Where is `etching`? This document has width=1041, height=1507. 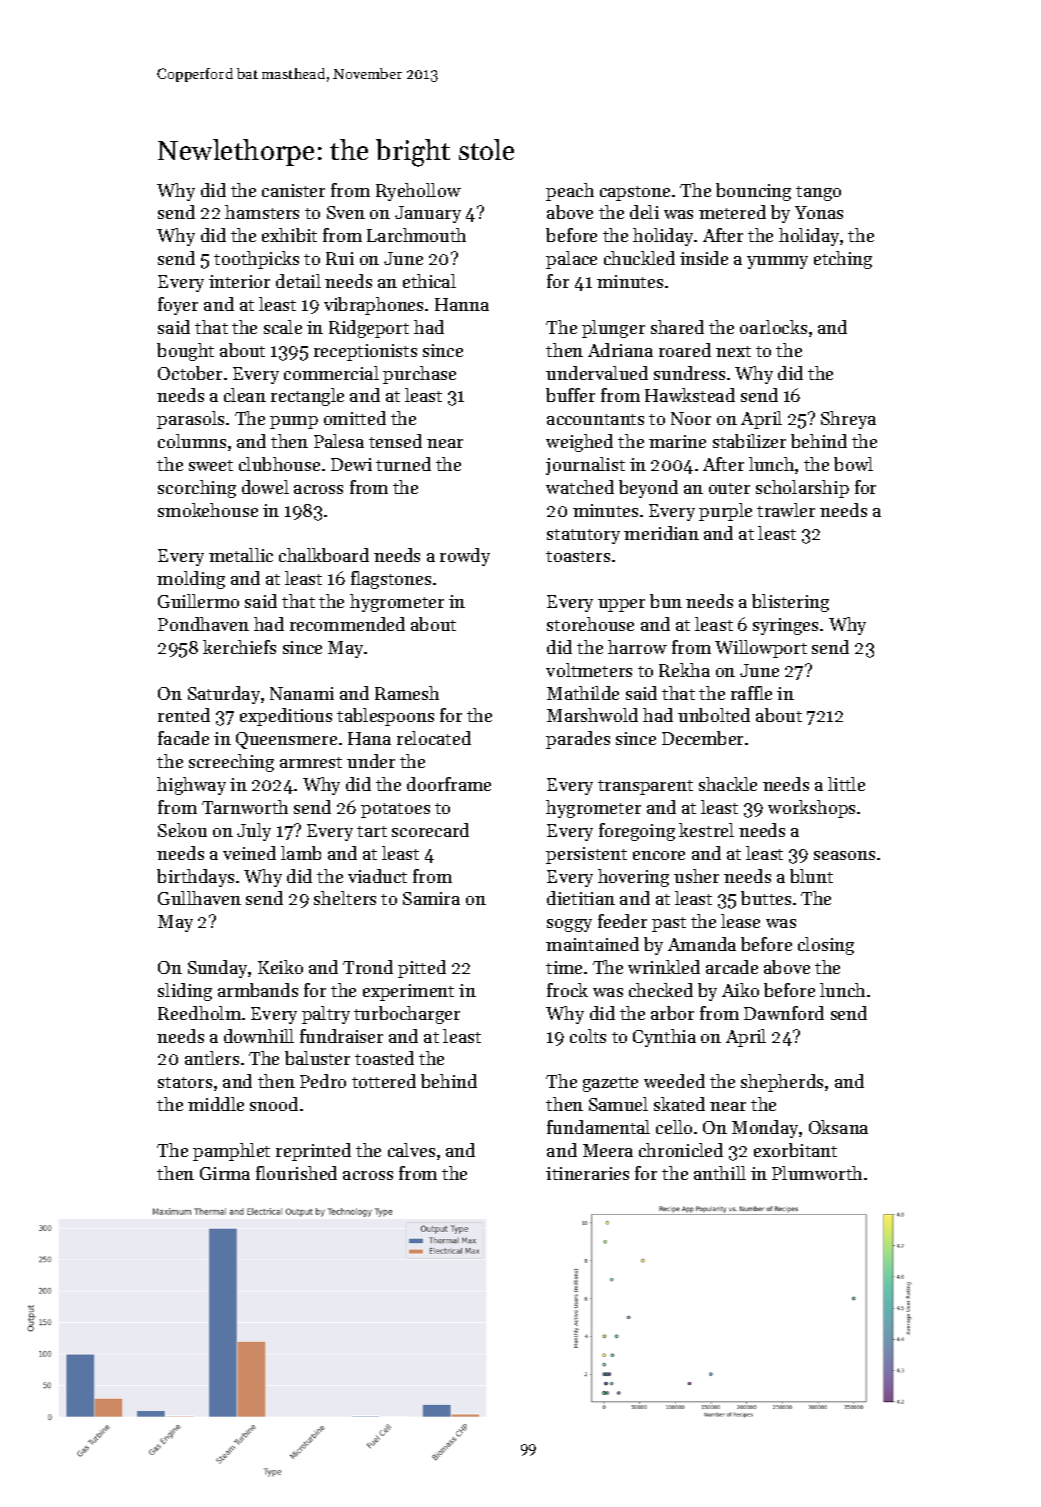 etching is located at coordinates (843, 260).
